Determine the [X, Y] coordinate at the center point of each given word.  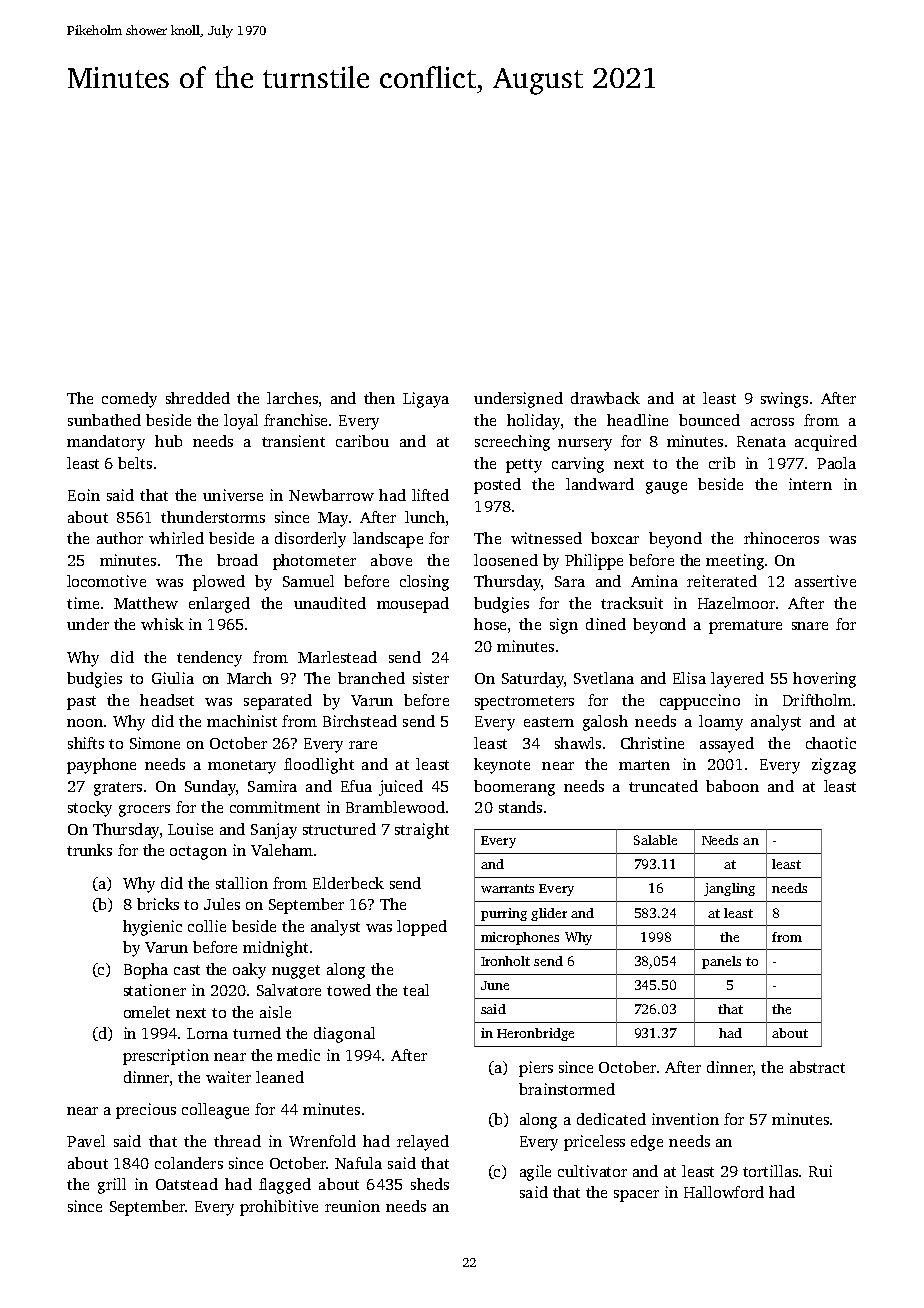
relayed [423, 1143]
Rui [820, 1171]
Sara [570, 581]
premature [745, 627]
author [120, 538]
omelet [147, 1012]
